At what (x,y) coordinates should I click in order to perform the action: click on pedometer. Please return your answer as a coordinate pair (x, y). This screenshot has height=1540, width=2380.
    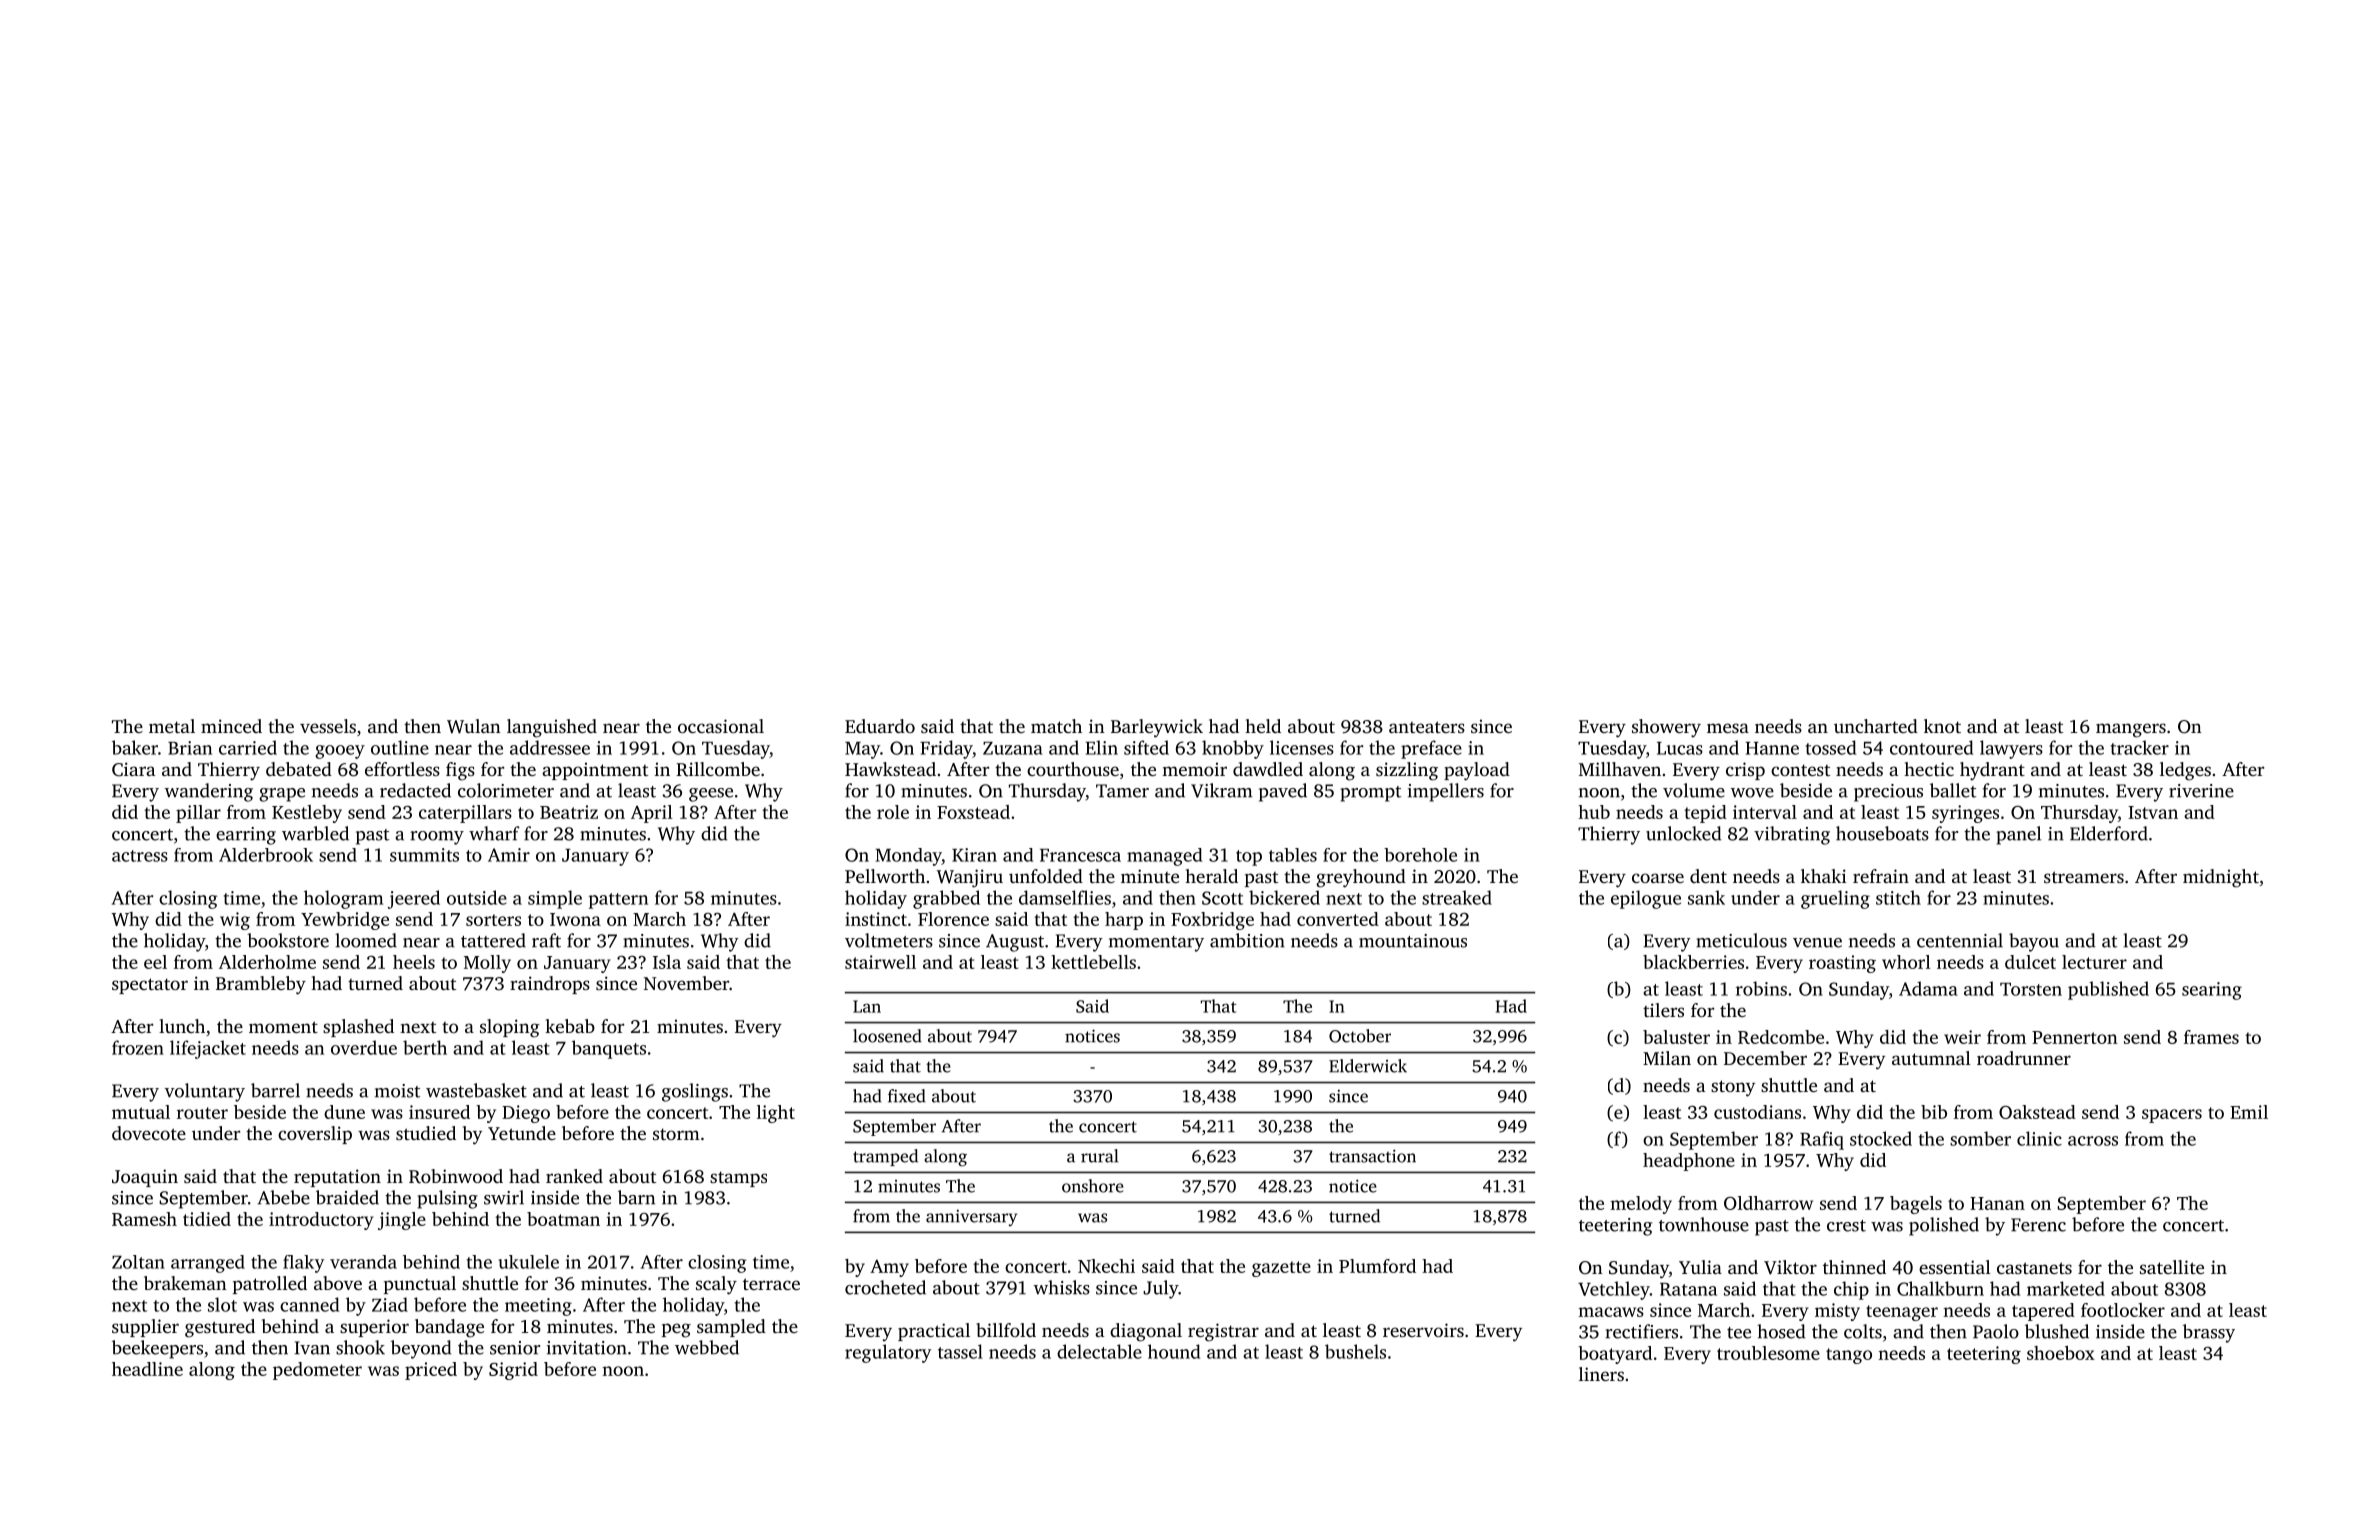
    Looking at the image, I should click on (317, 1371).
